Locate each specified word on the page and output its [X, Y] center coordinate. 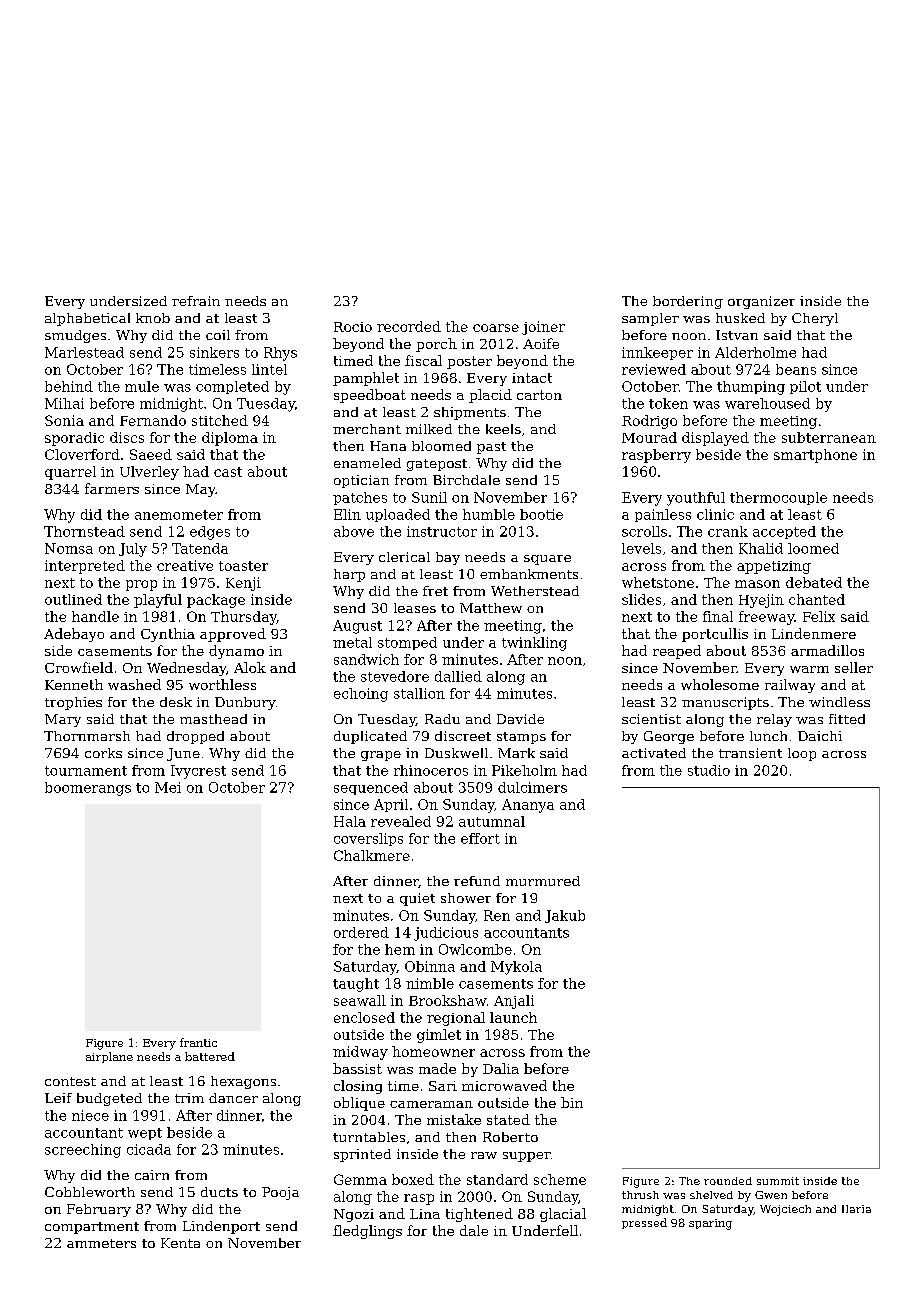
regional [456, 1019]
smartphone [815, 456]
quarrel [70, 473]
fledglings [367, 1232]
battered [210, 1056]
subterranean [829, 437]
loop [802, 754]
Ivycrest [198, 772]
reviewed [654, 369]
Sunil [429, 497]
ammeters [101, 1243]
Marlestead [84, 352]
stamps [521, 738]
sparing [710, 1224]
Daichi [820, 736]
